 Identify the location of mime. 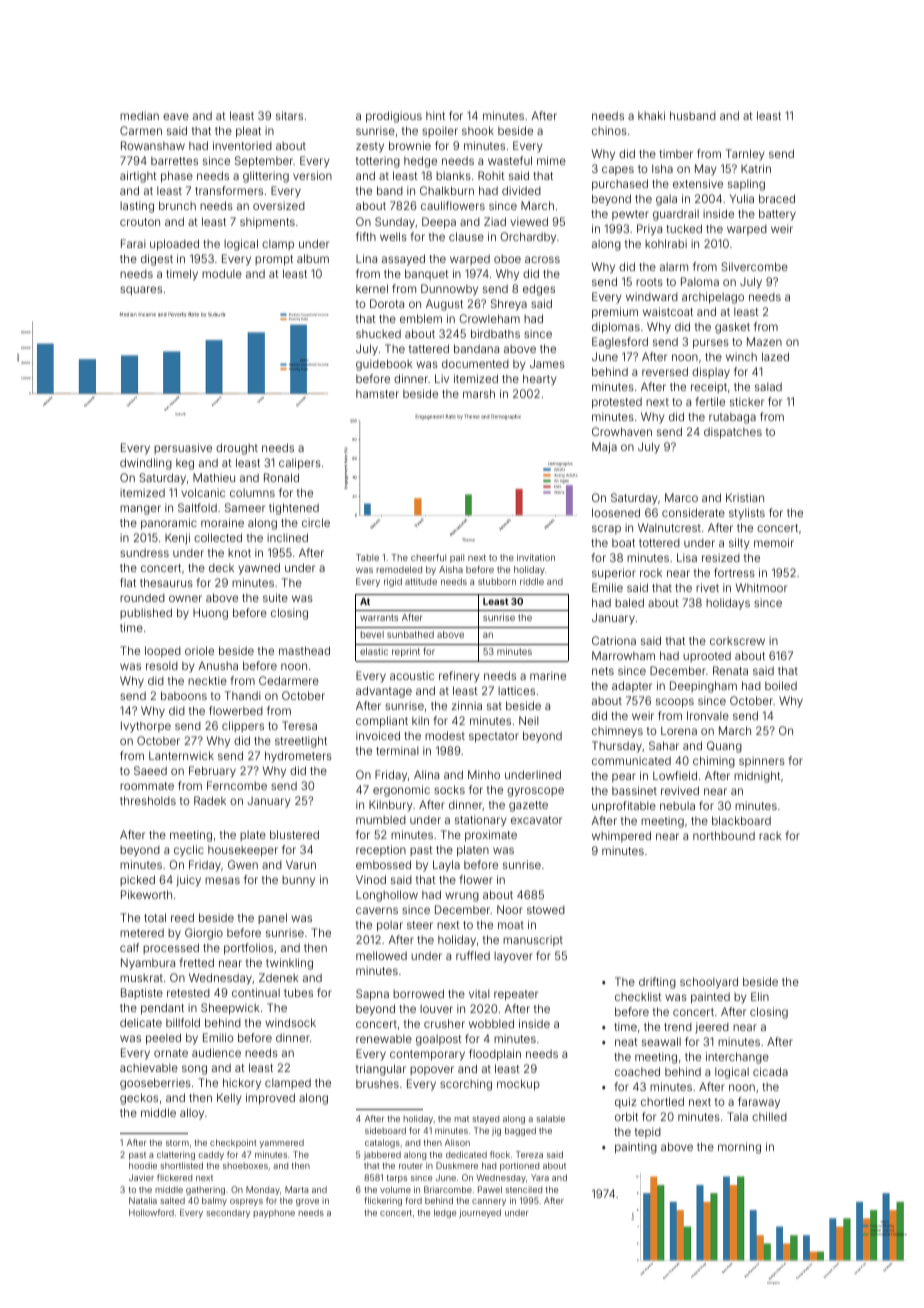
(551, 160).
